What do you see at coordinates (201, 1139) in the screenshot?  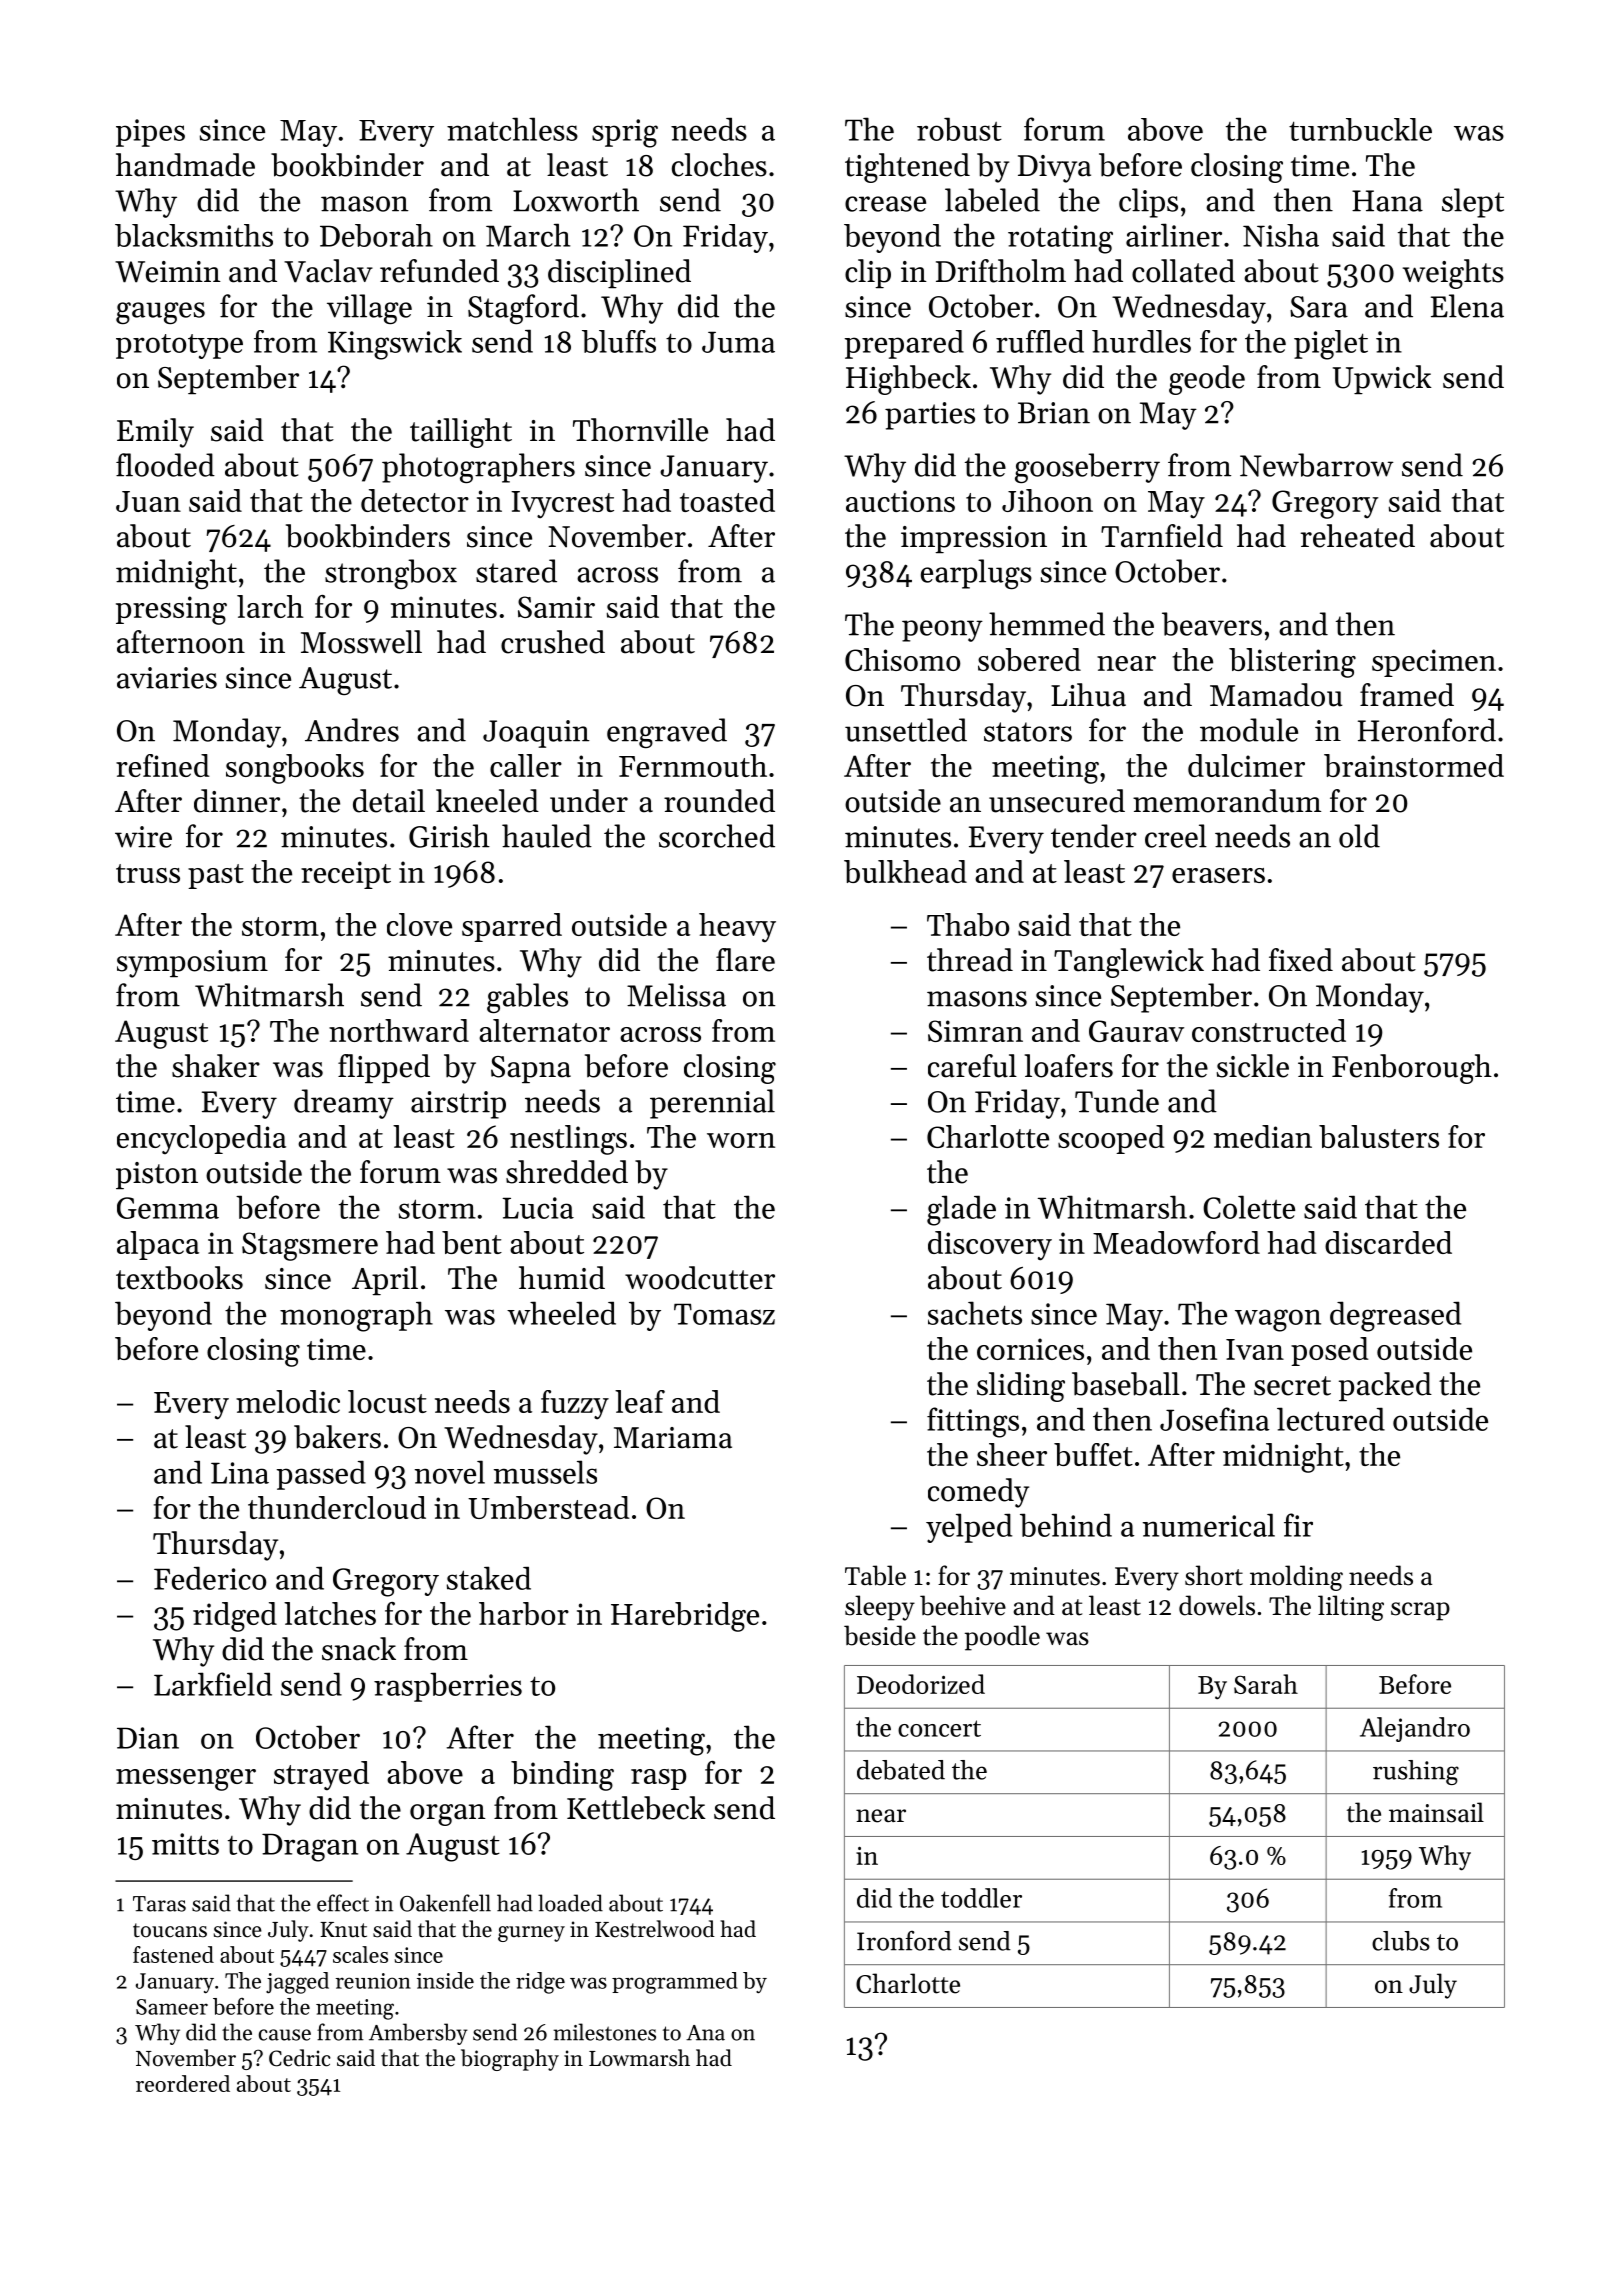 I see `encyclopedia` at bounding box center [201, 1139].
